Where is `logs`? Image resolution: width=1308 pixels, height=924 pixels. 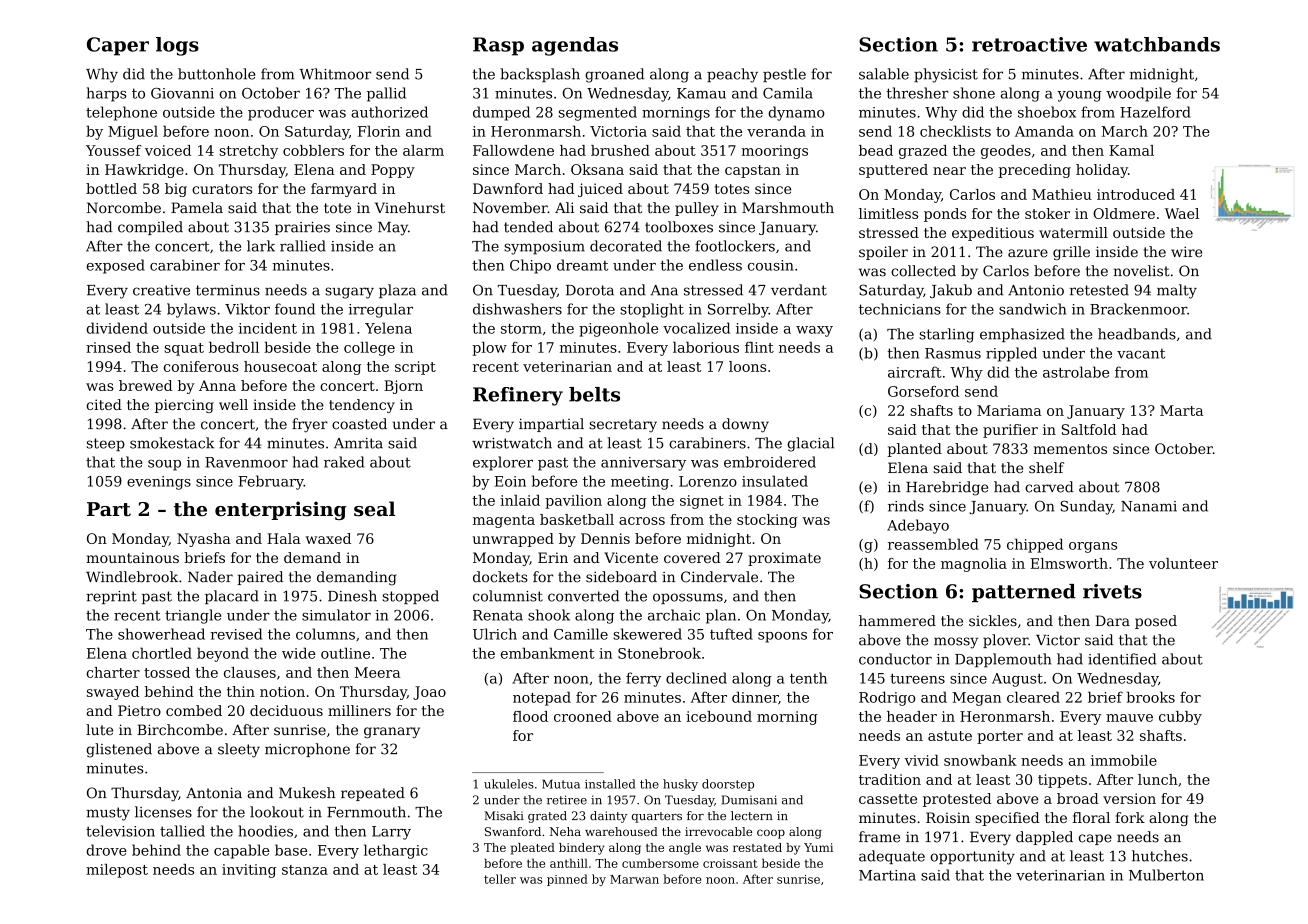
logs is located at coordinates (177, 46).
